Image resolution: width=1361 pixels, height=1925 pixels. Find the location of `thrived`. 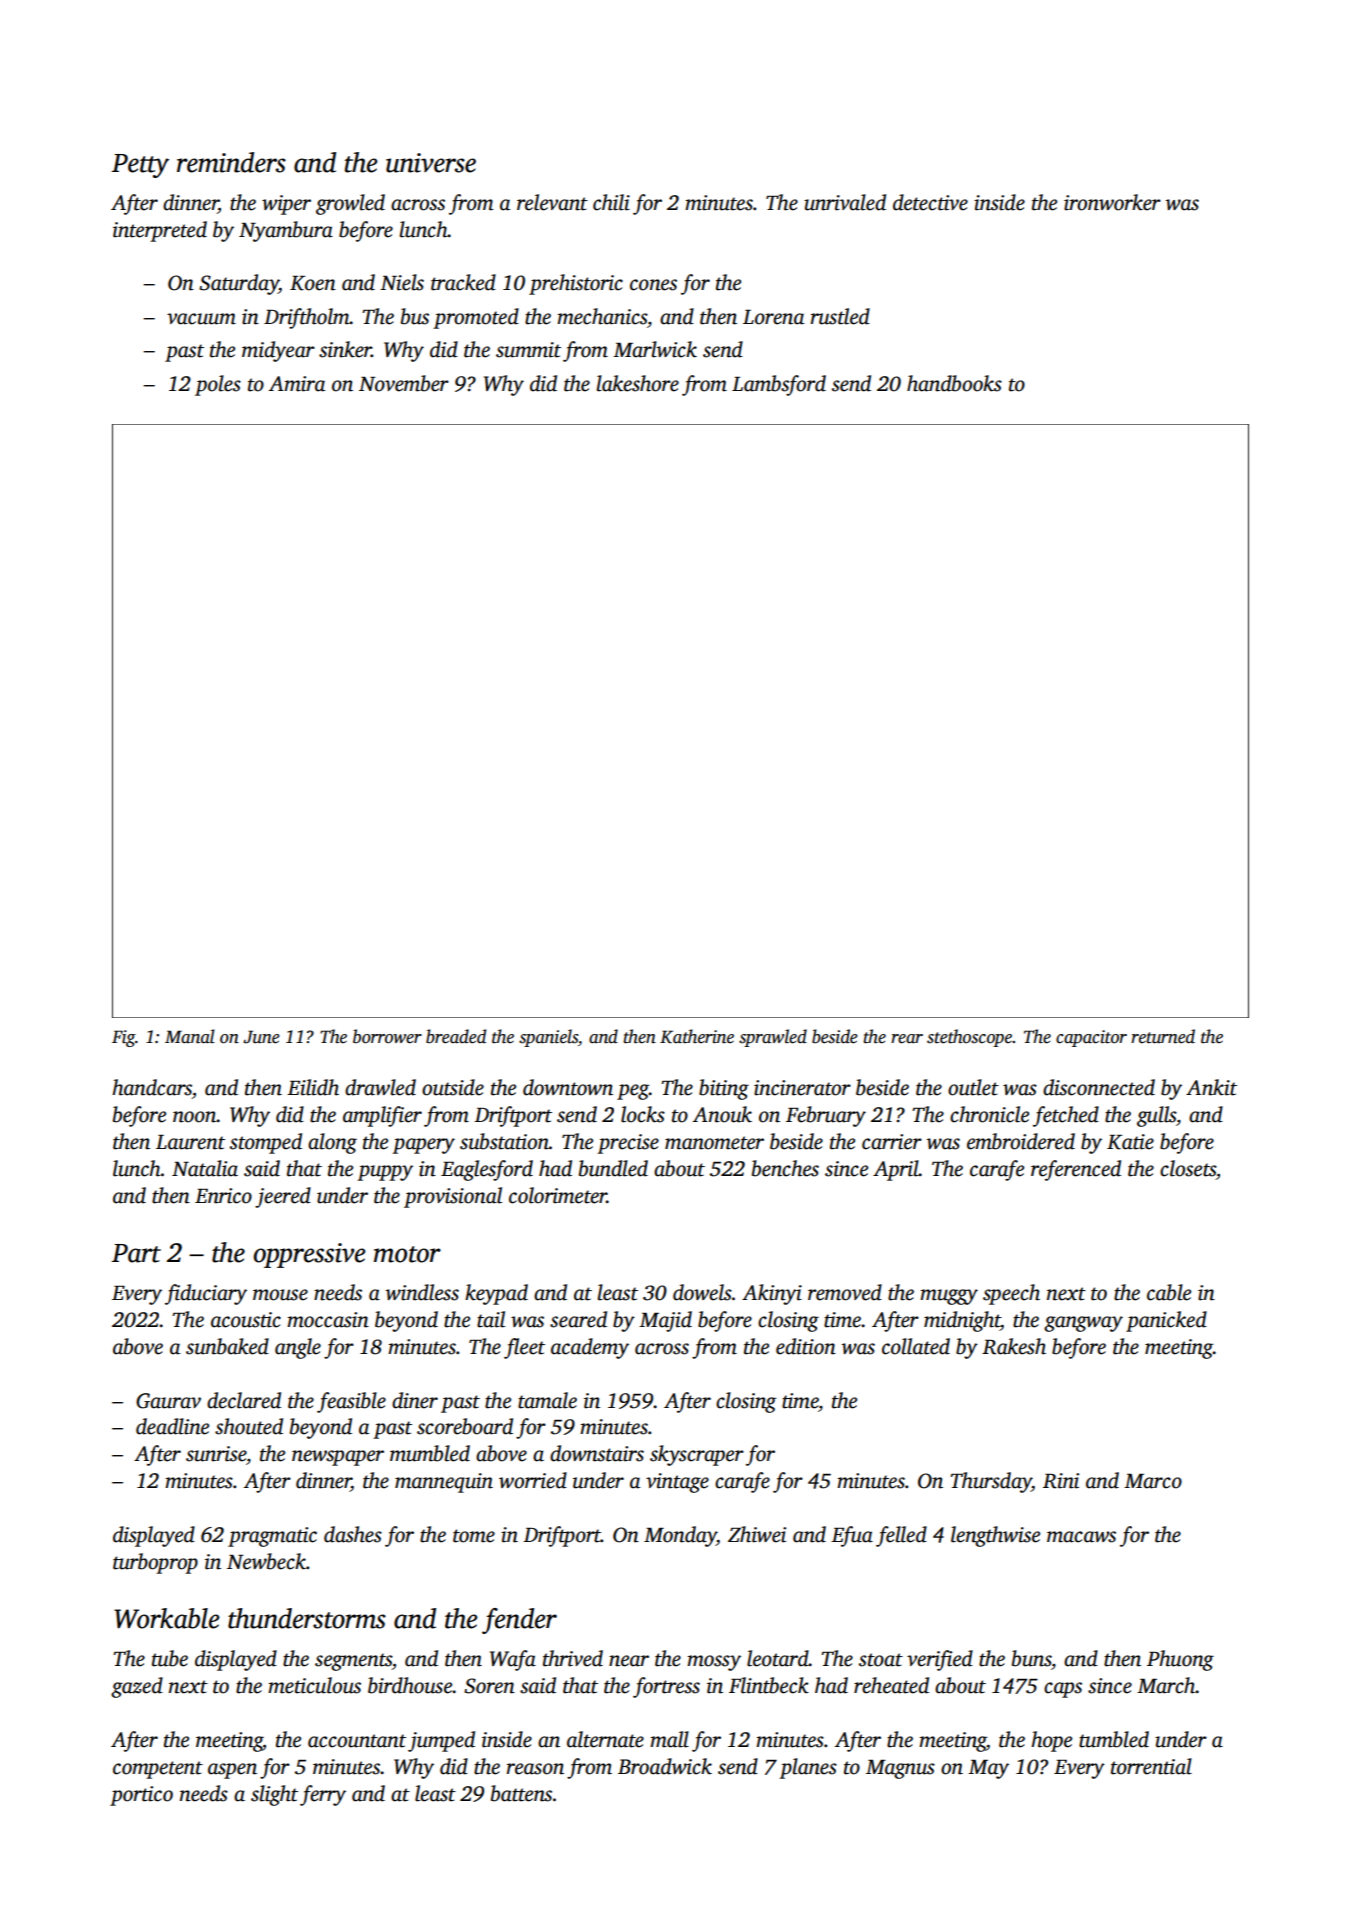

thrived is located at coordinates (573, 1658).
